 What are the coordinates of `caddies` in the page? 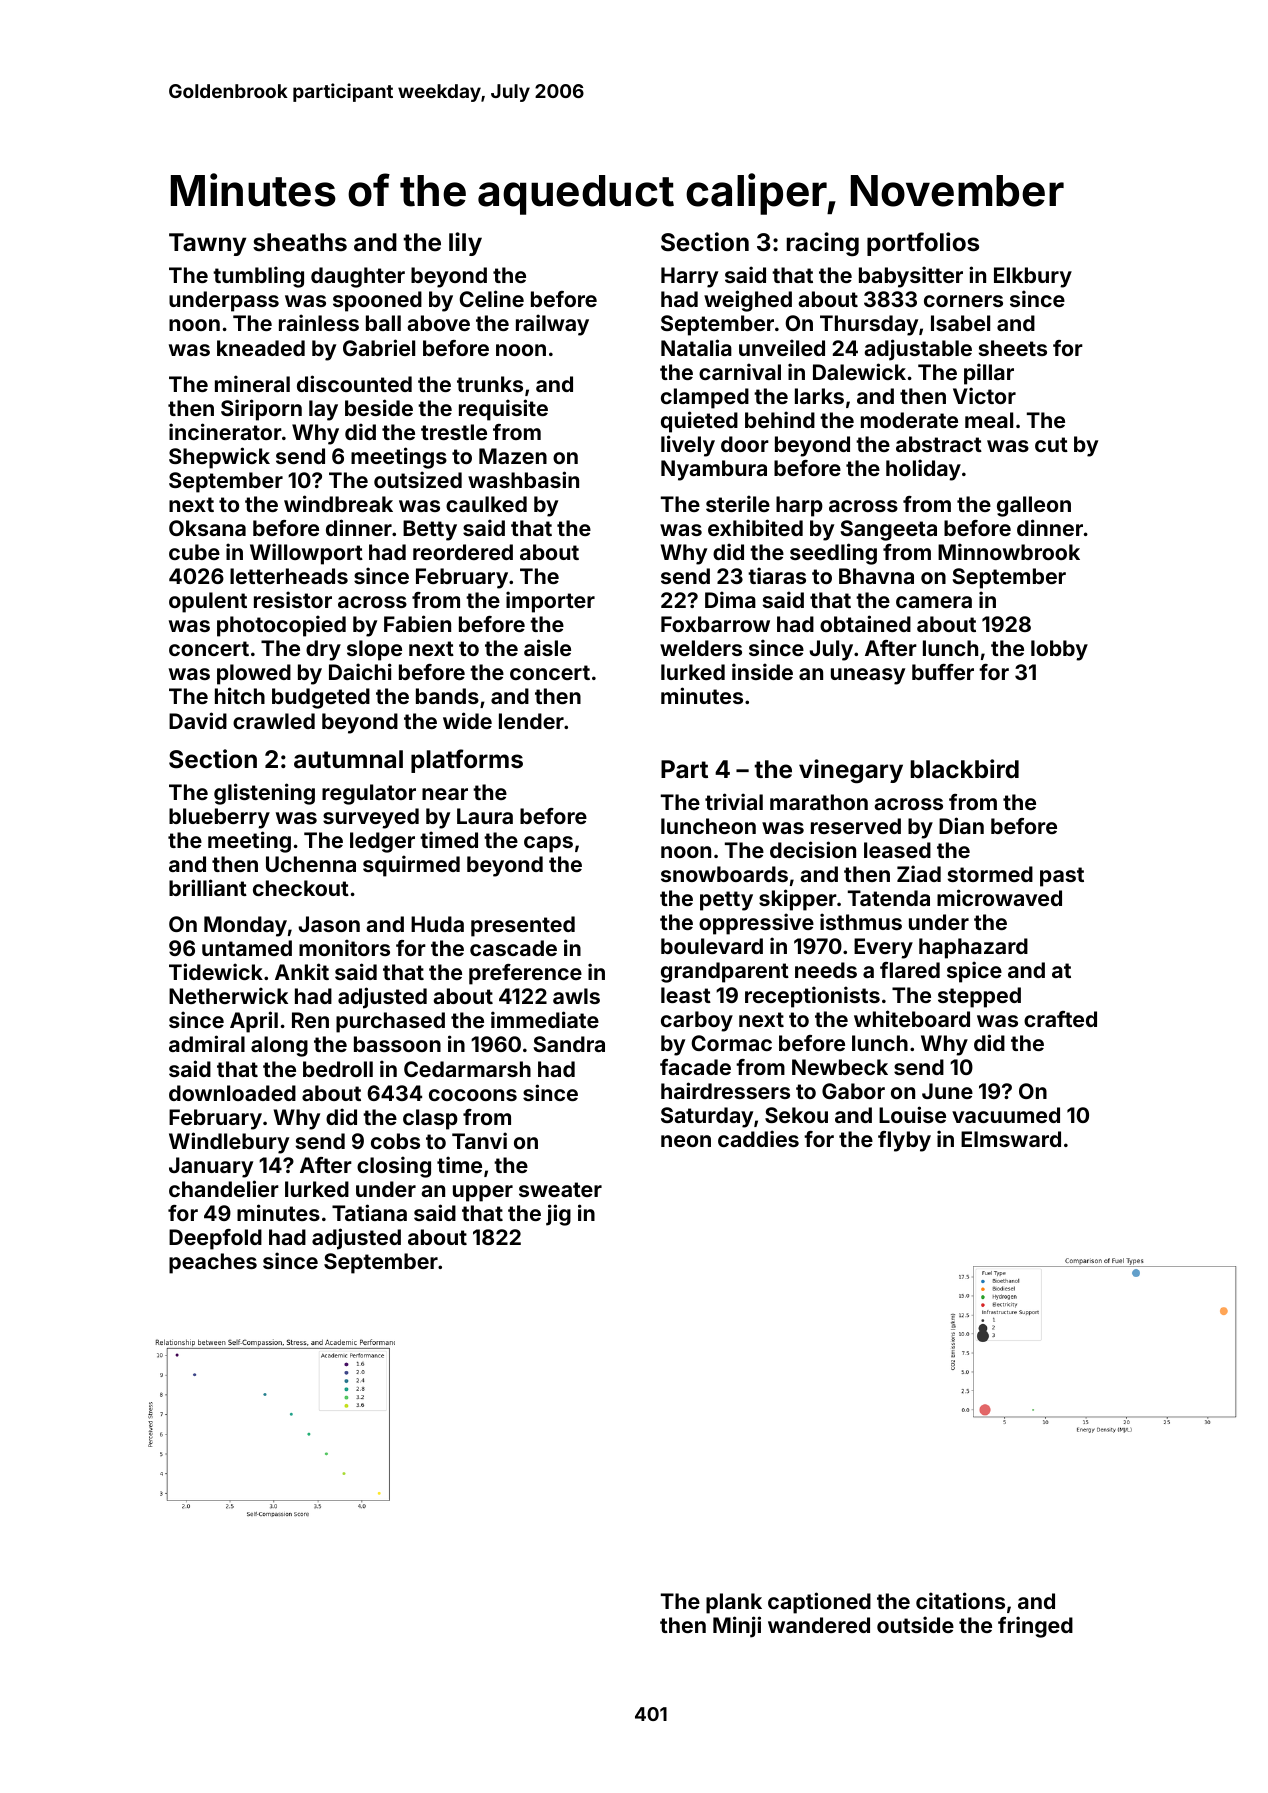 It's located at (758, 1138).
